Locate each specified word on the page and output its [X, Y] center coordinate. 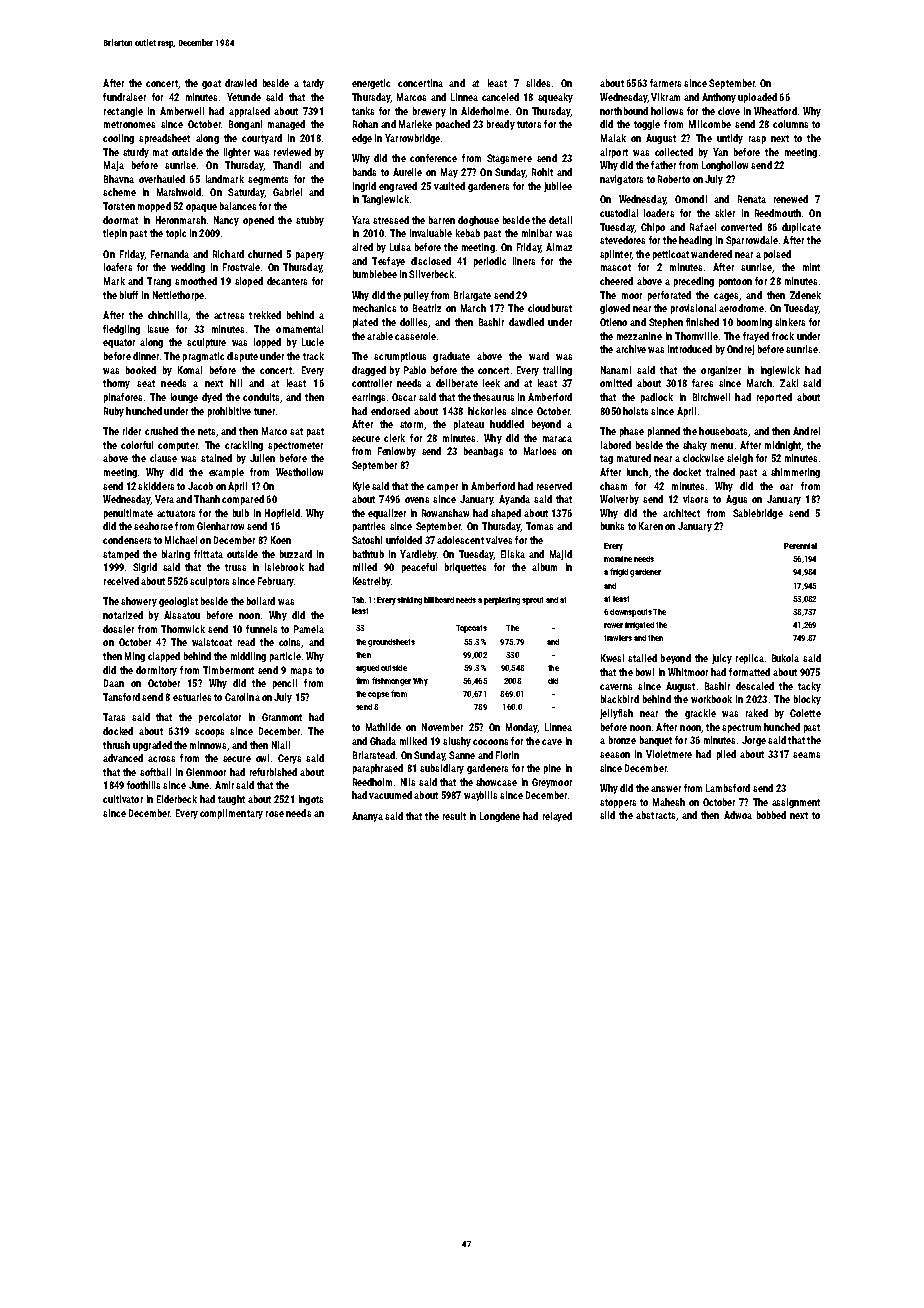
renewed [791, 199]
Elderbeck [177, 799]
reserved [554, 486]
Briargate [472, 296]
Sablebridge [758, 514]
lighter [237, 153]
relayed [557, 817]
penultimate [128, 514]
